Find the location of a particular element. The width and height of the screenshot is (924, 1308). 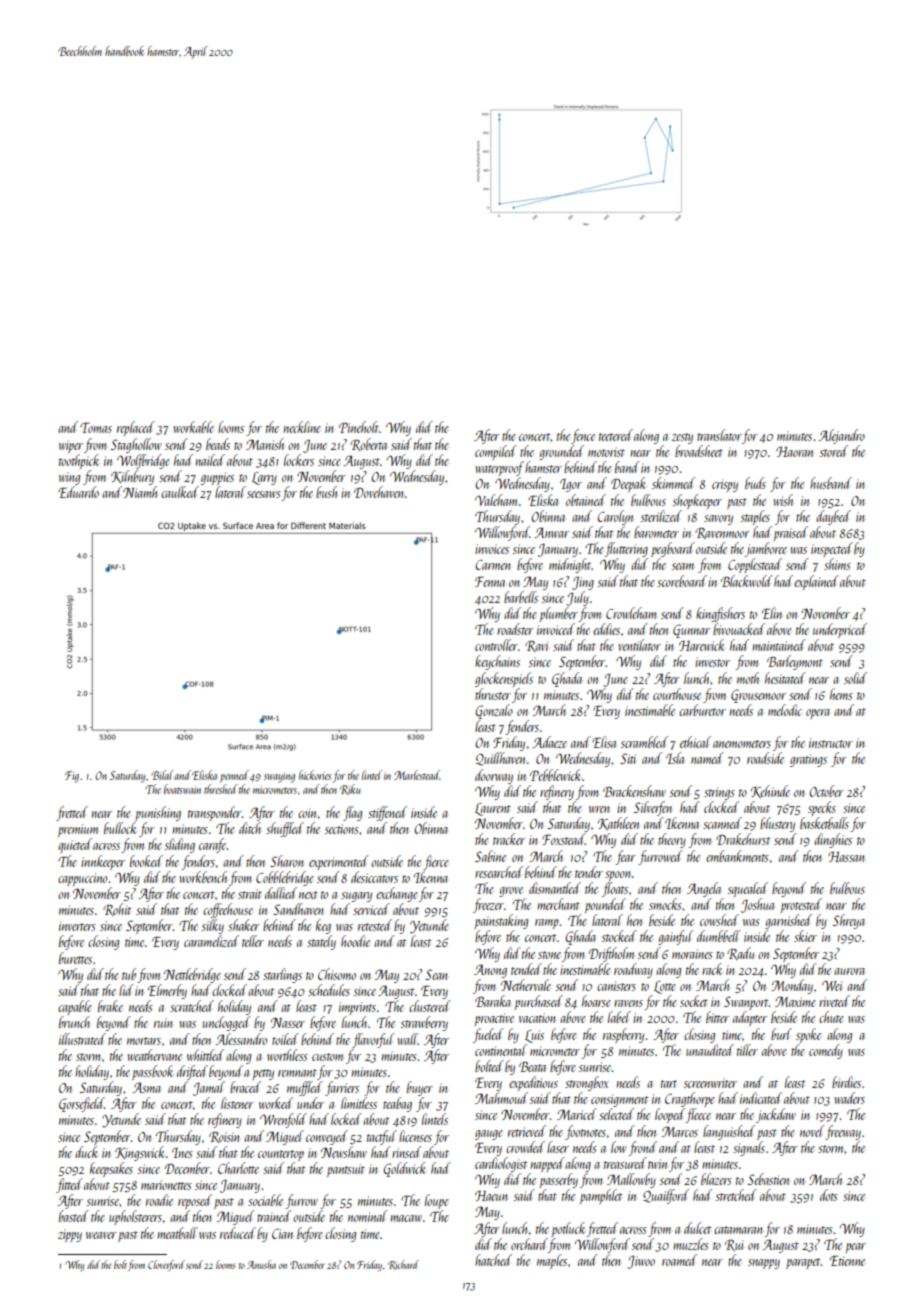

Silverfen is located at coordinates (653, 808).
